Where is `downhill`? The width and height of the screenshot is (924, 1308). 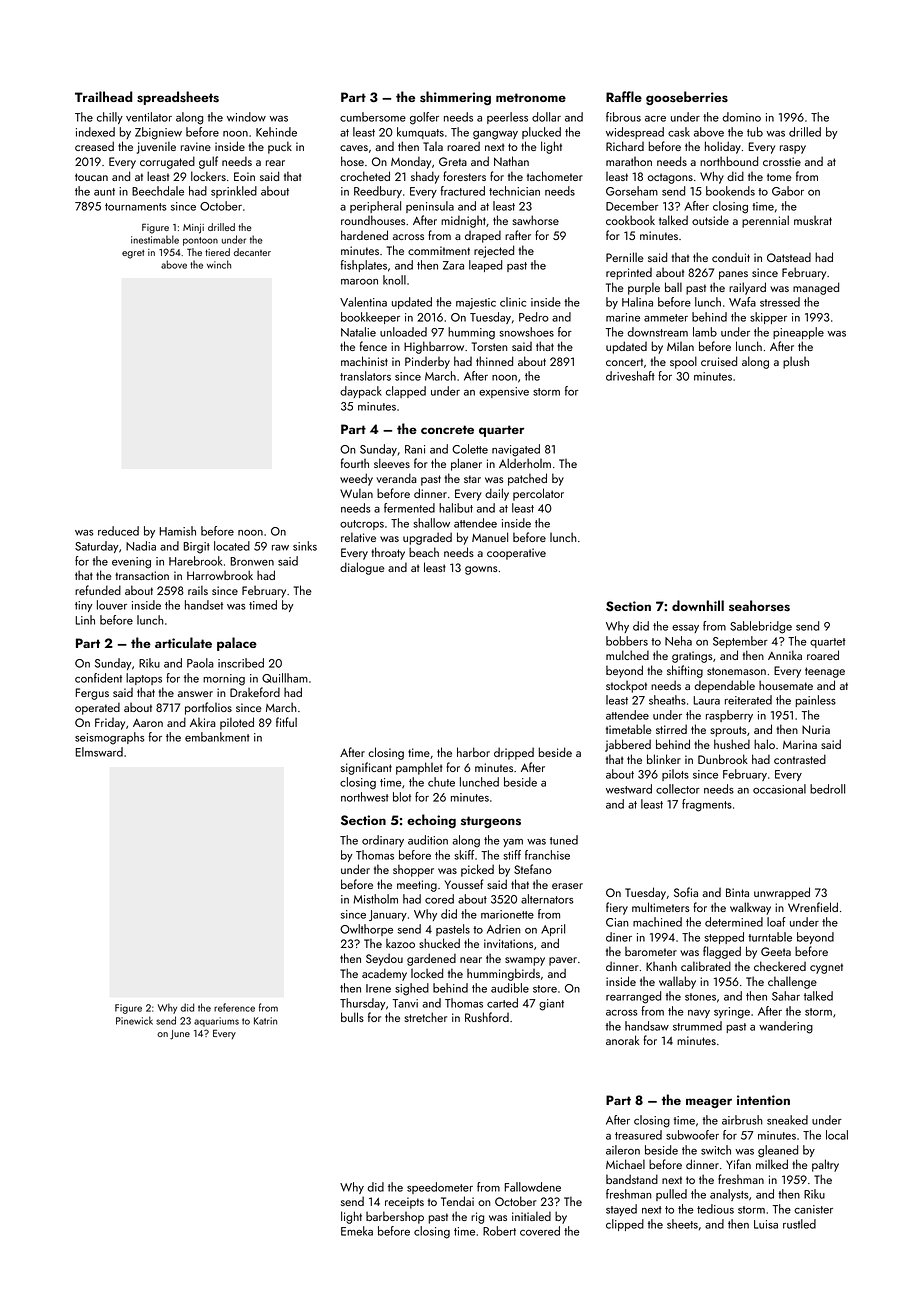 downhill is located at coordinates (698, 605).
